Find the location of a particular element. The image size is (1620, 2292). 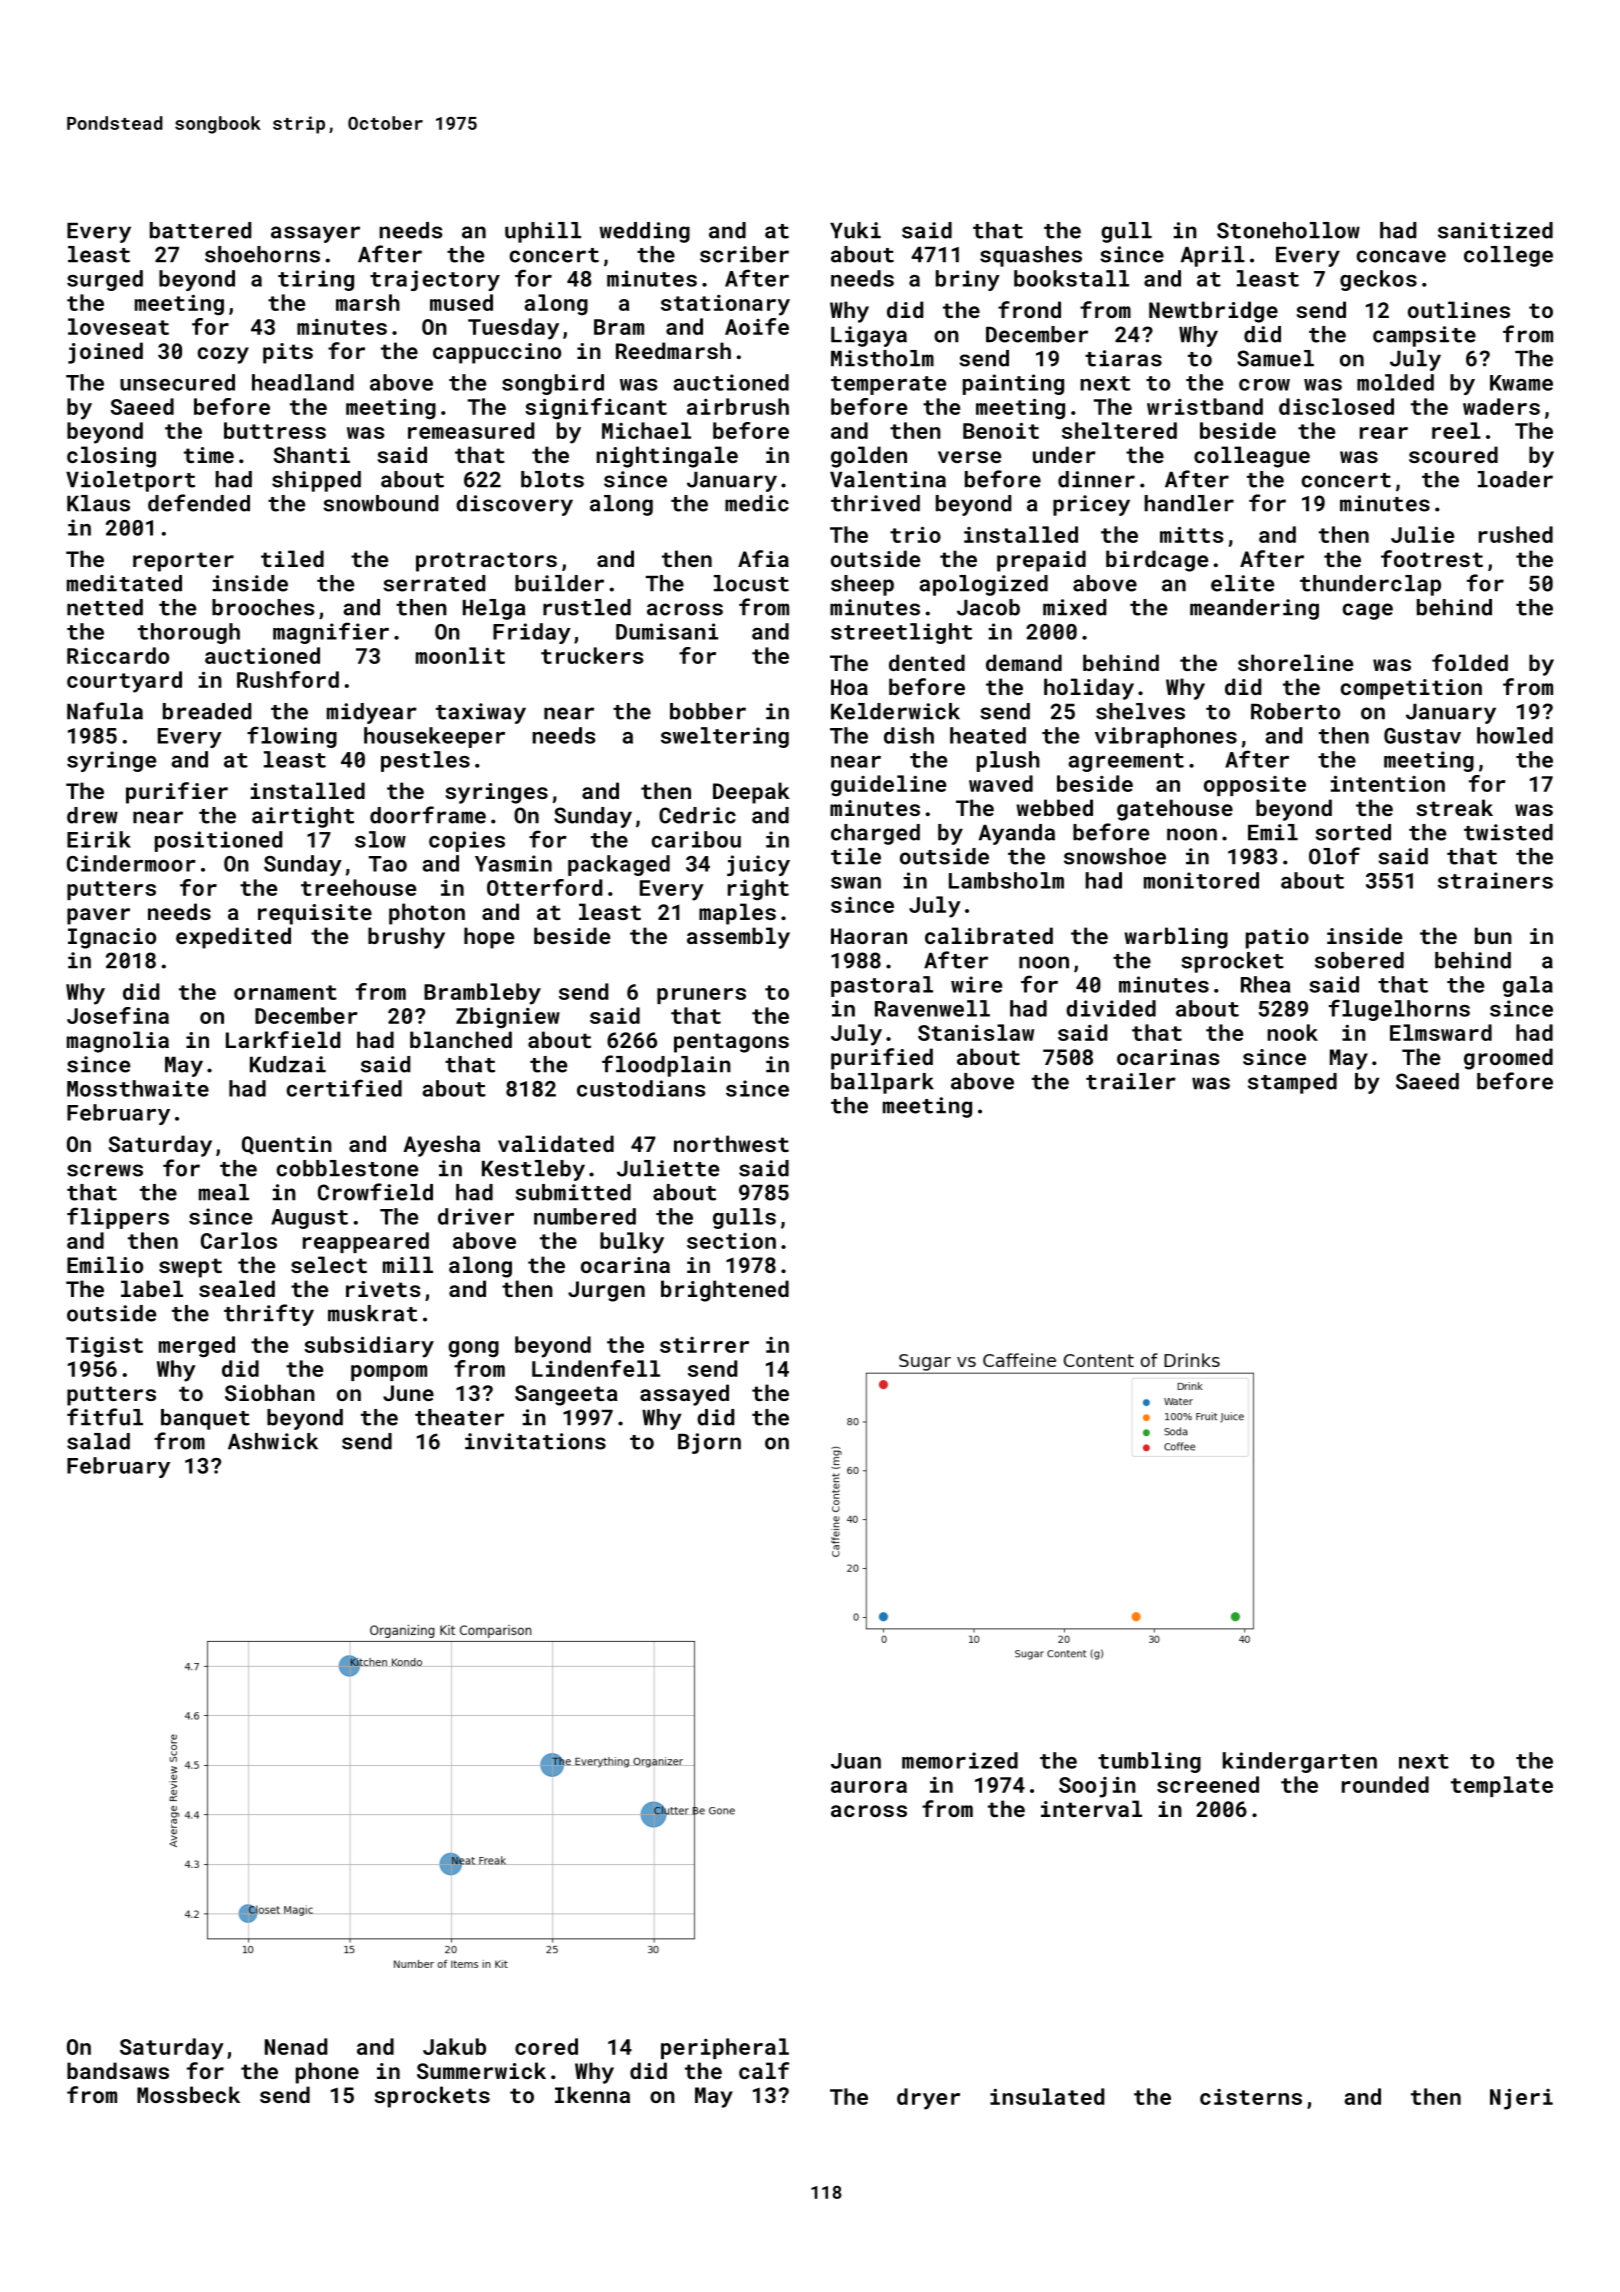

groomed is located at coordinates (1508, 1059).
